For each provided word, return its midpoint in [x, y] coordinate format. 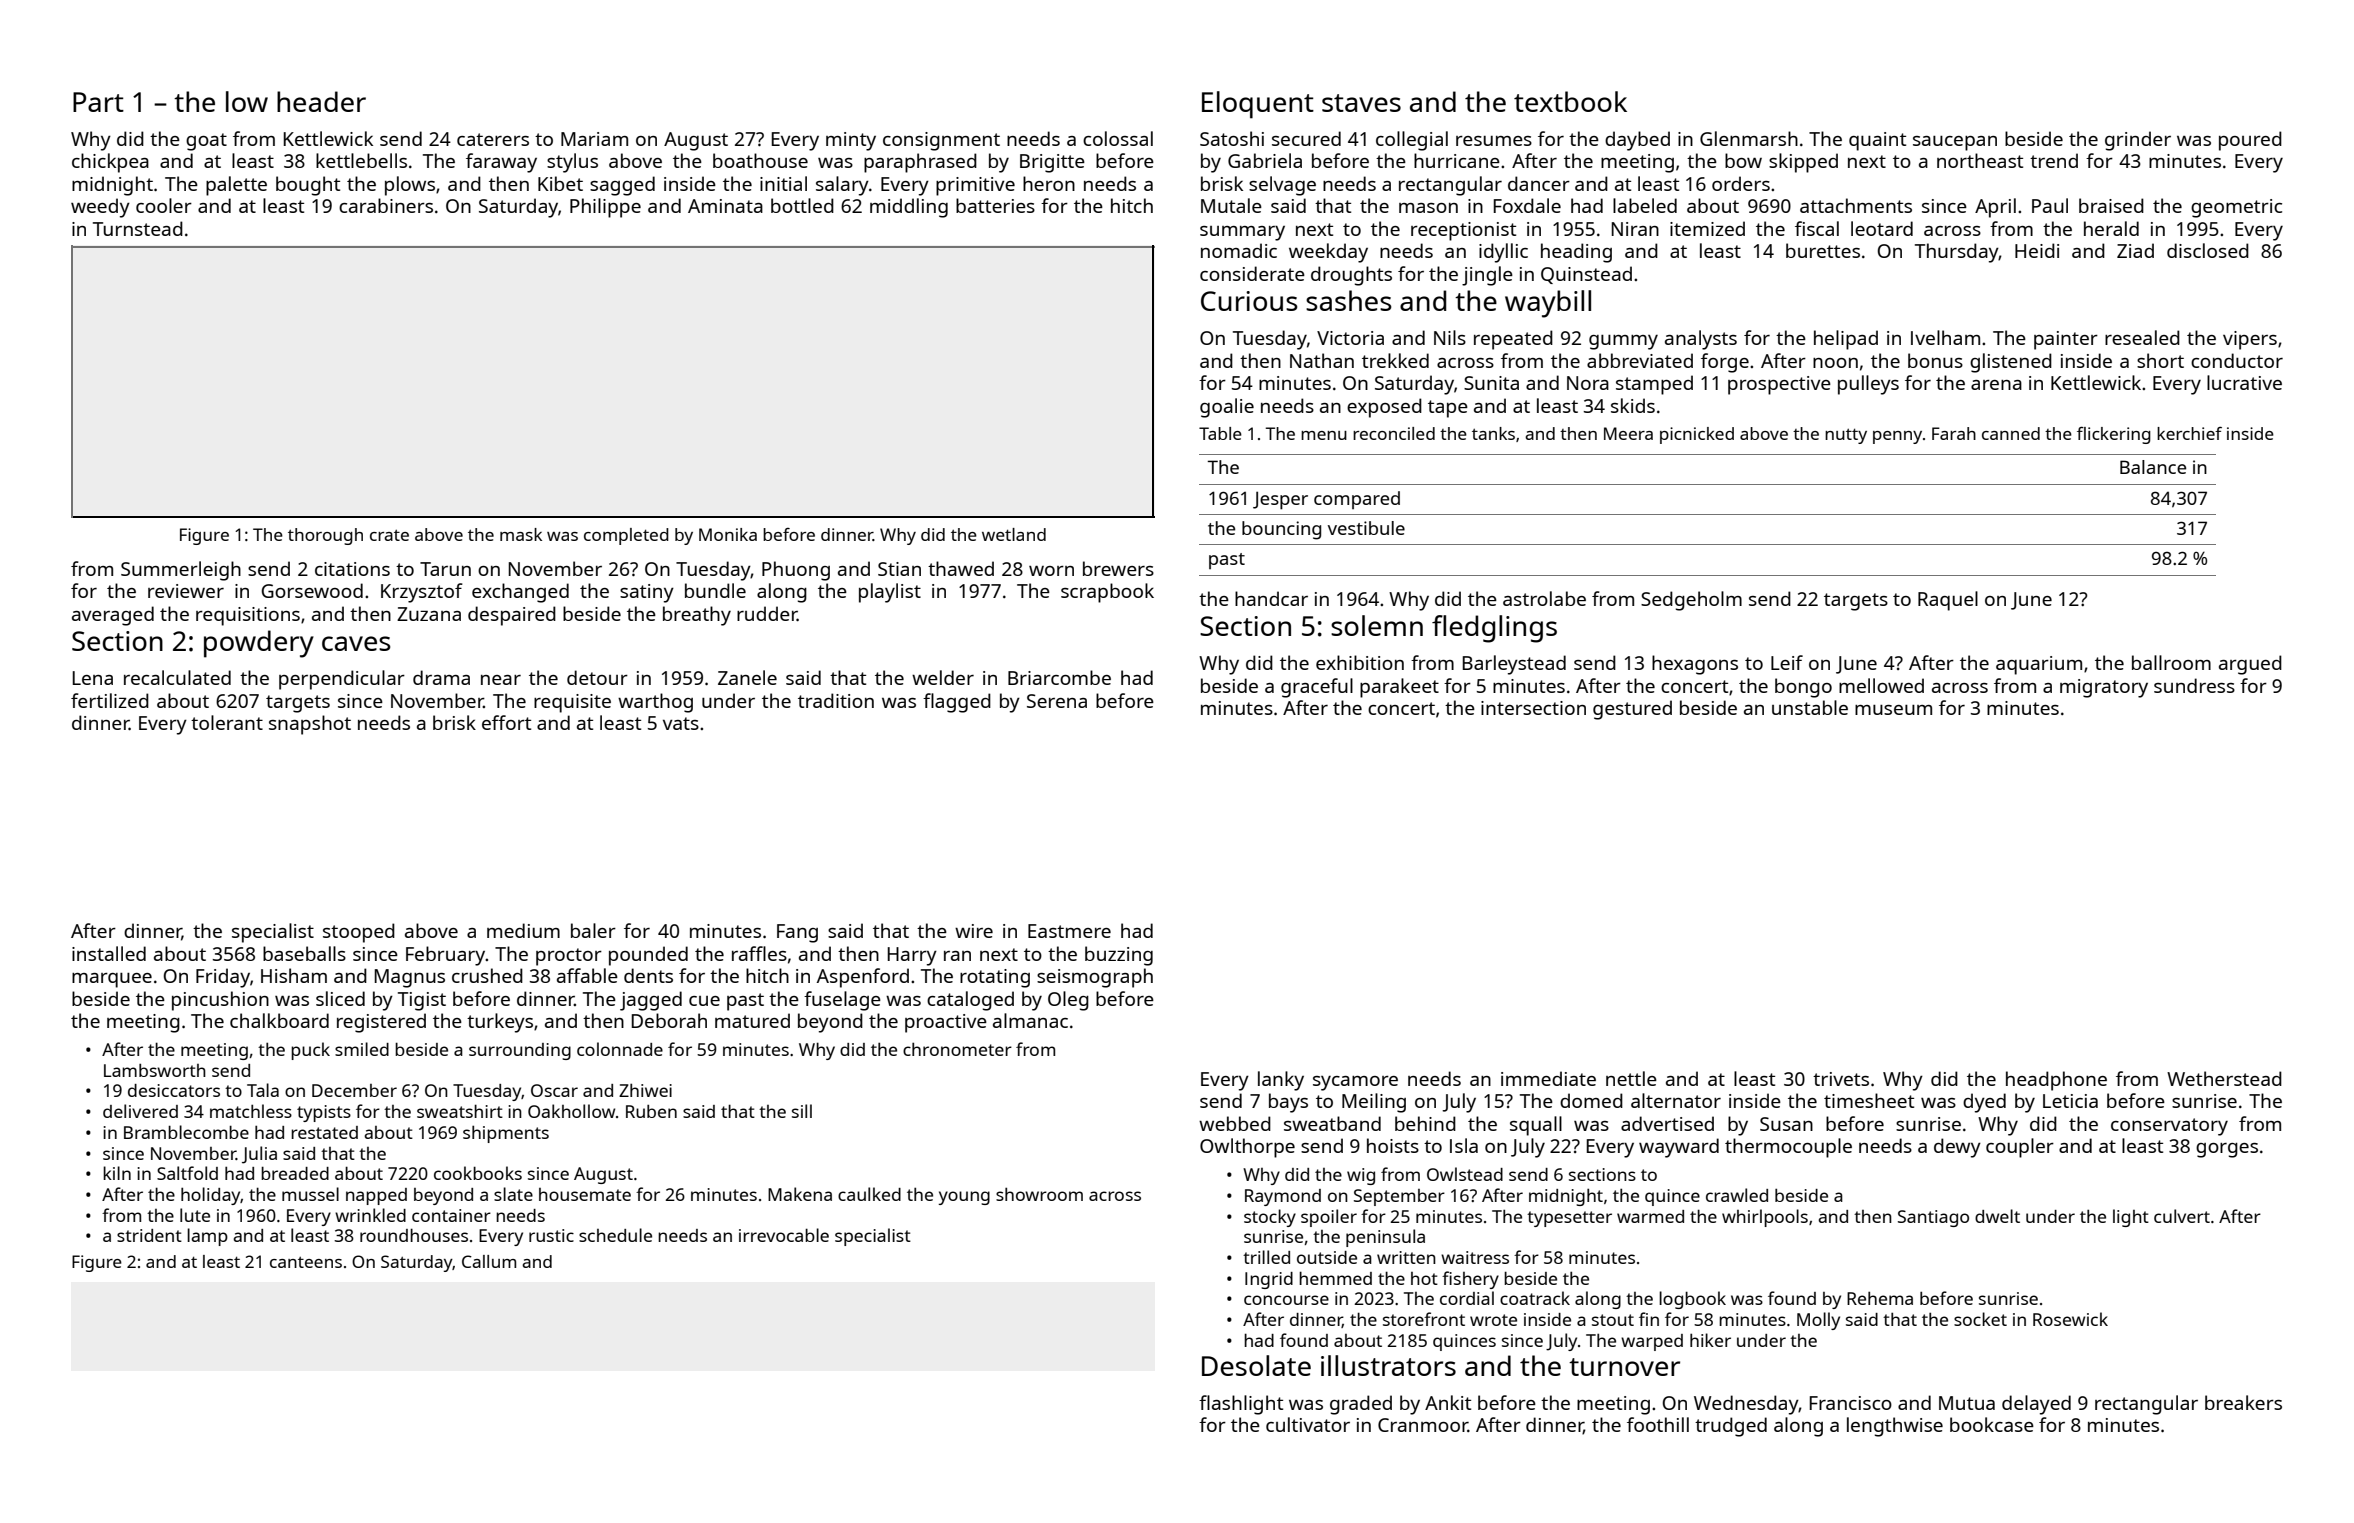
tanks [1493, 433]
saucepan [1955, 143]
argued [2250, 665]
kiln [117, 1173]
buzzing [1119, 956]
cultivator [1308, 1424]
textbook [1570, 101]
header [321, 101]
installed [109, 953]
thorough [325, 536]
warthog [655, 703]
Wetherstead [2224, 1078]
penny [1897, 437]
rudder [767, 613]
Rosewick [2070, 1319]
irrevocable [784, 1235]
